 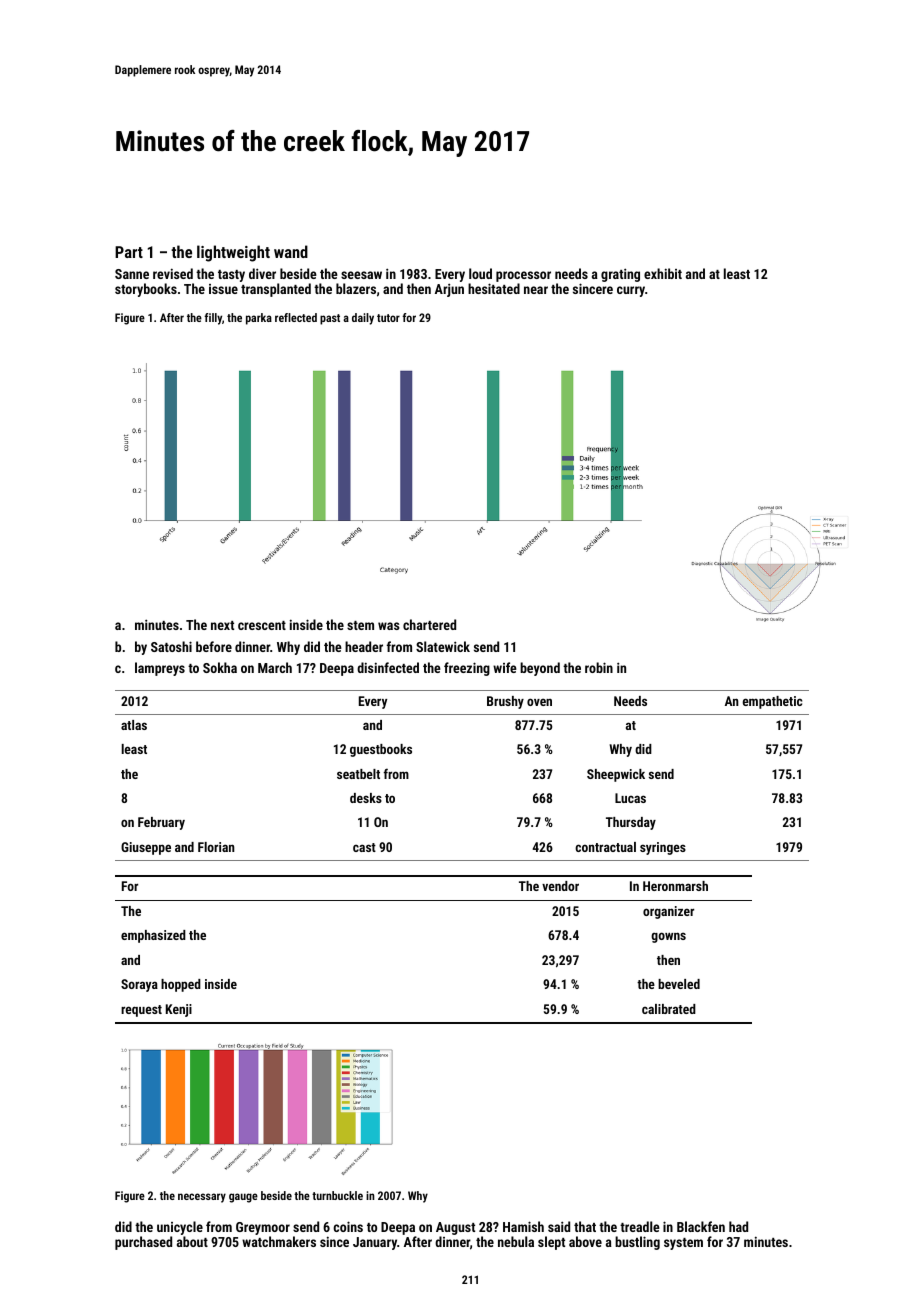 What do you see at coordinates (772, 702) in the screenshot?
I see `empathetic` at bounding box center [772, 702].
